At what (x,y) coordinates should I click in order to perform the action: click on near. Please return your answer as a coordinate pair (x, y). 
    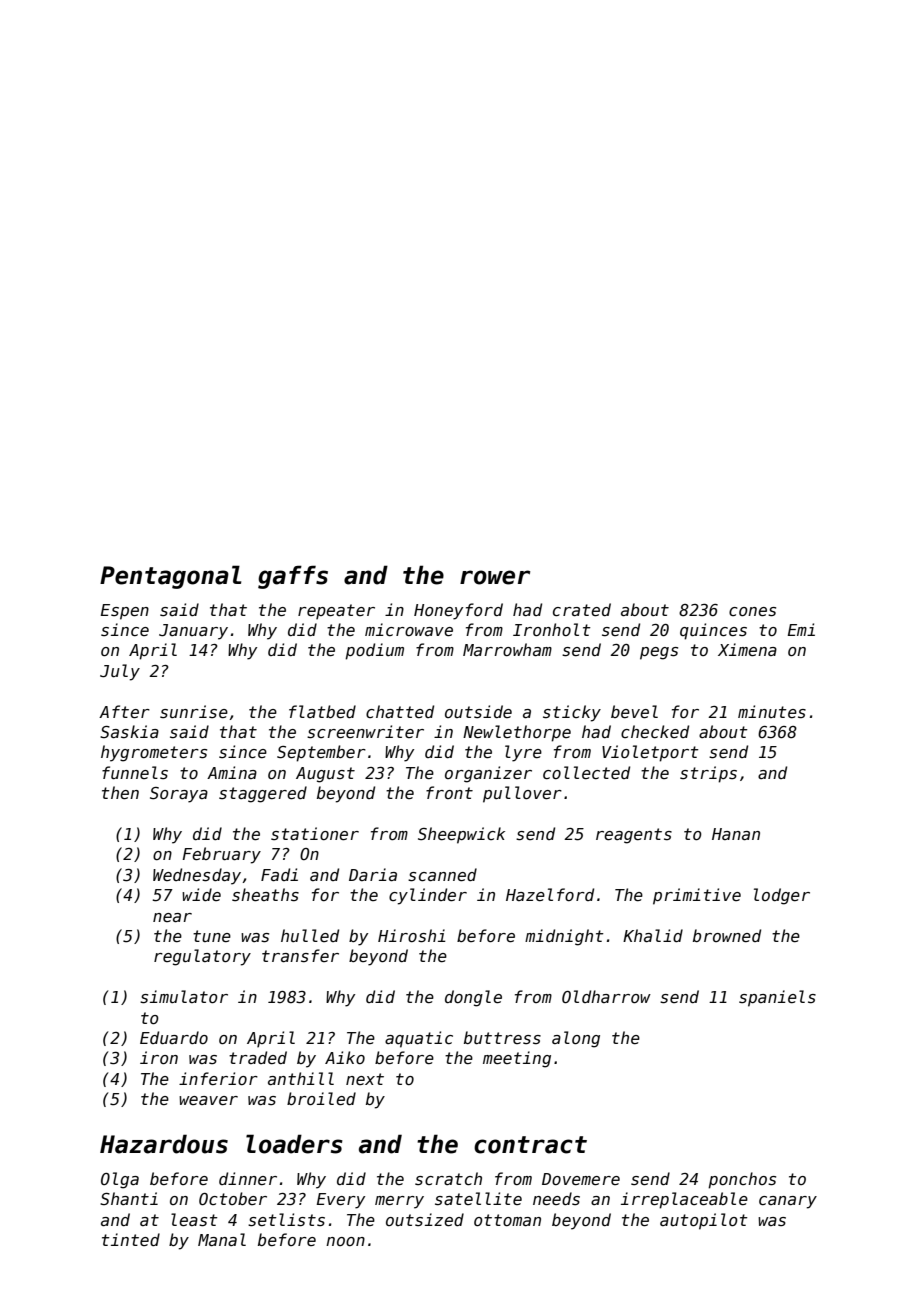
    Looking at the image, I should click on (172, 917).
